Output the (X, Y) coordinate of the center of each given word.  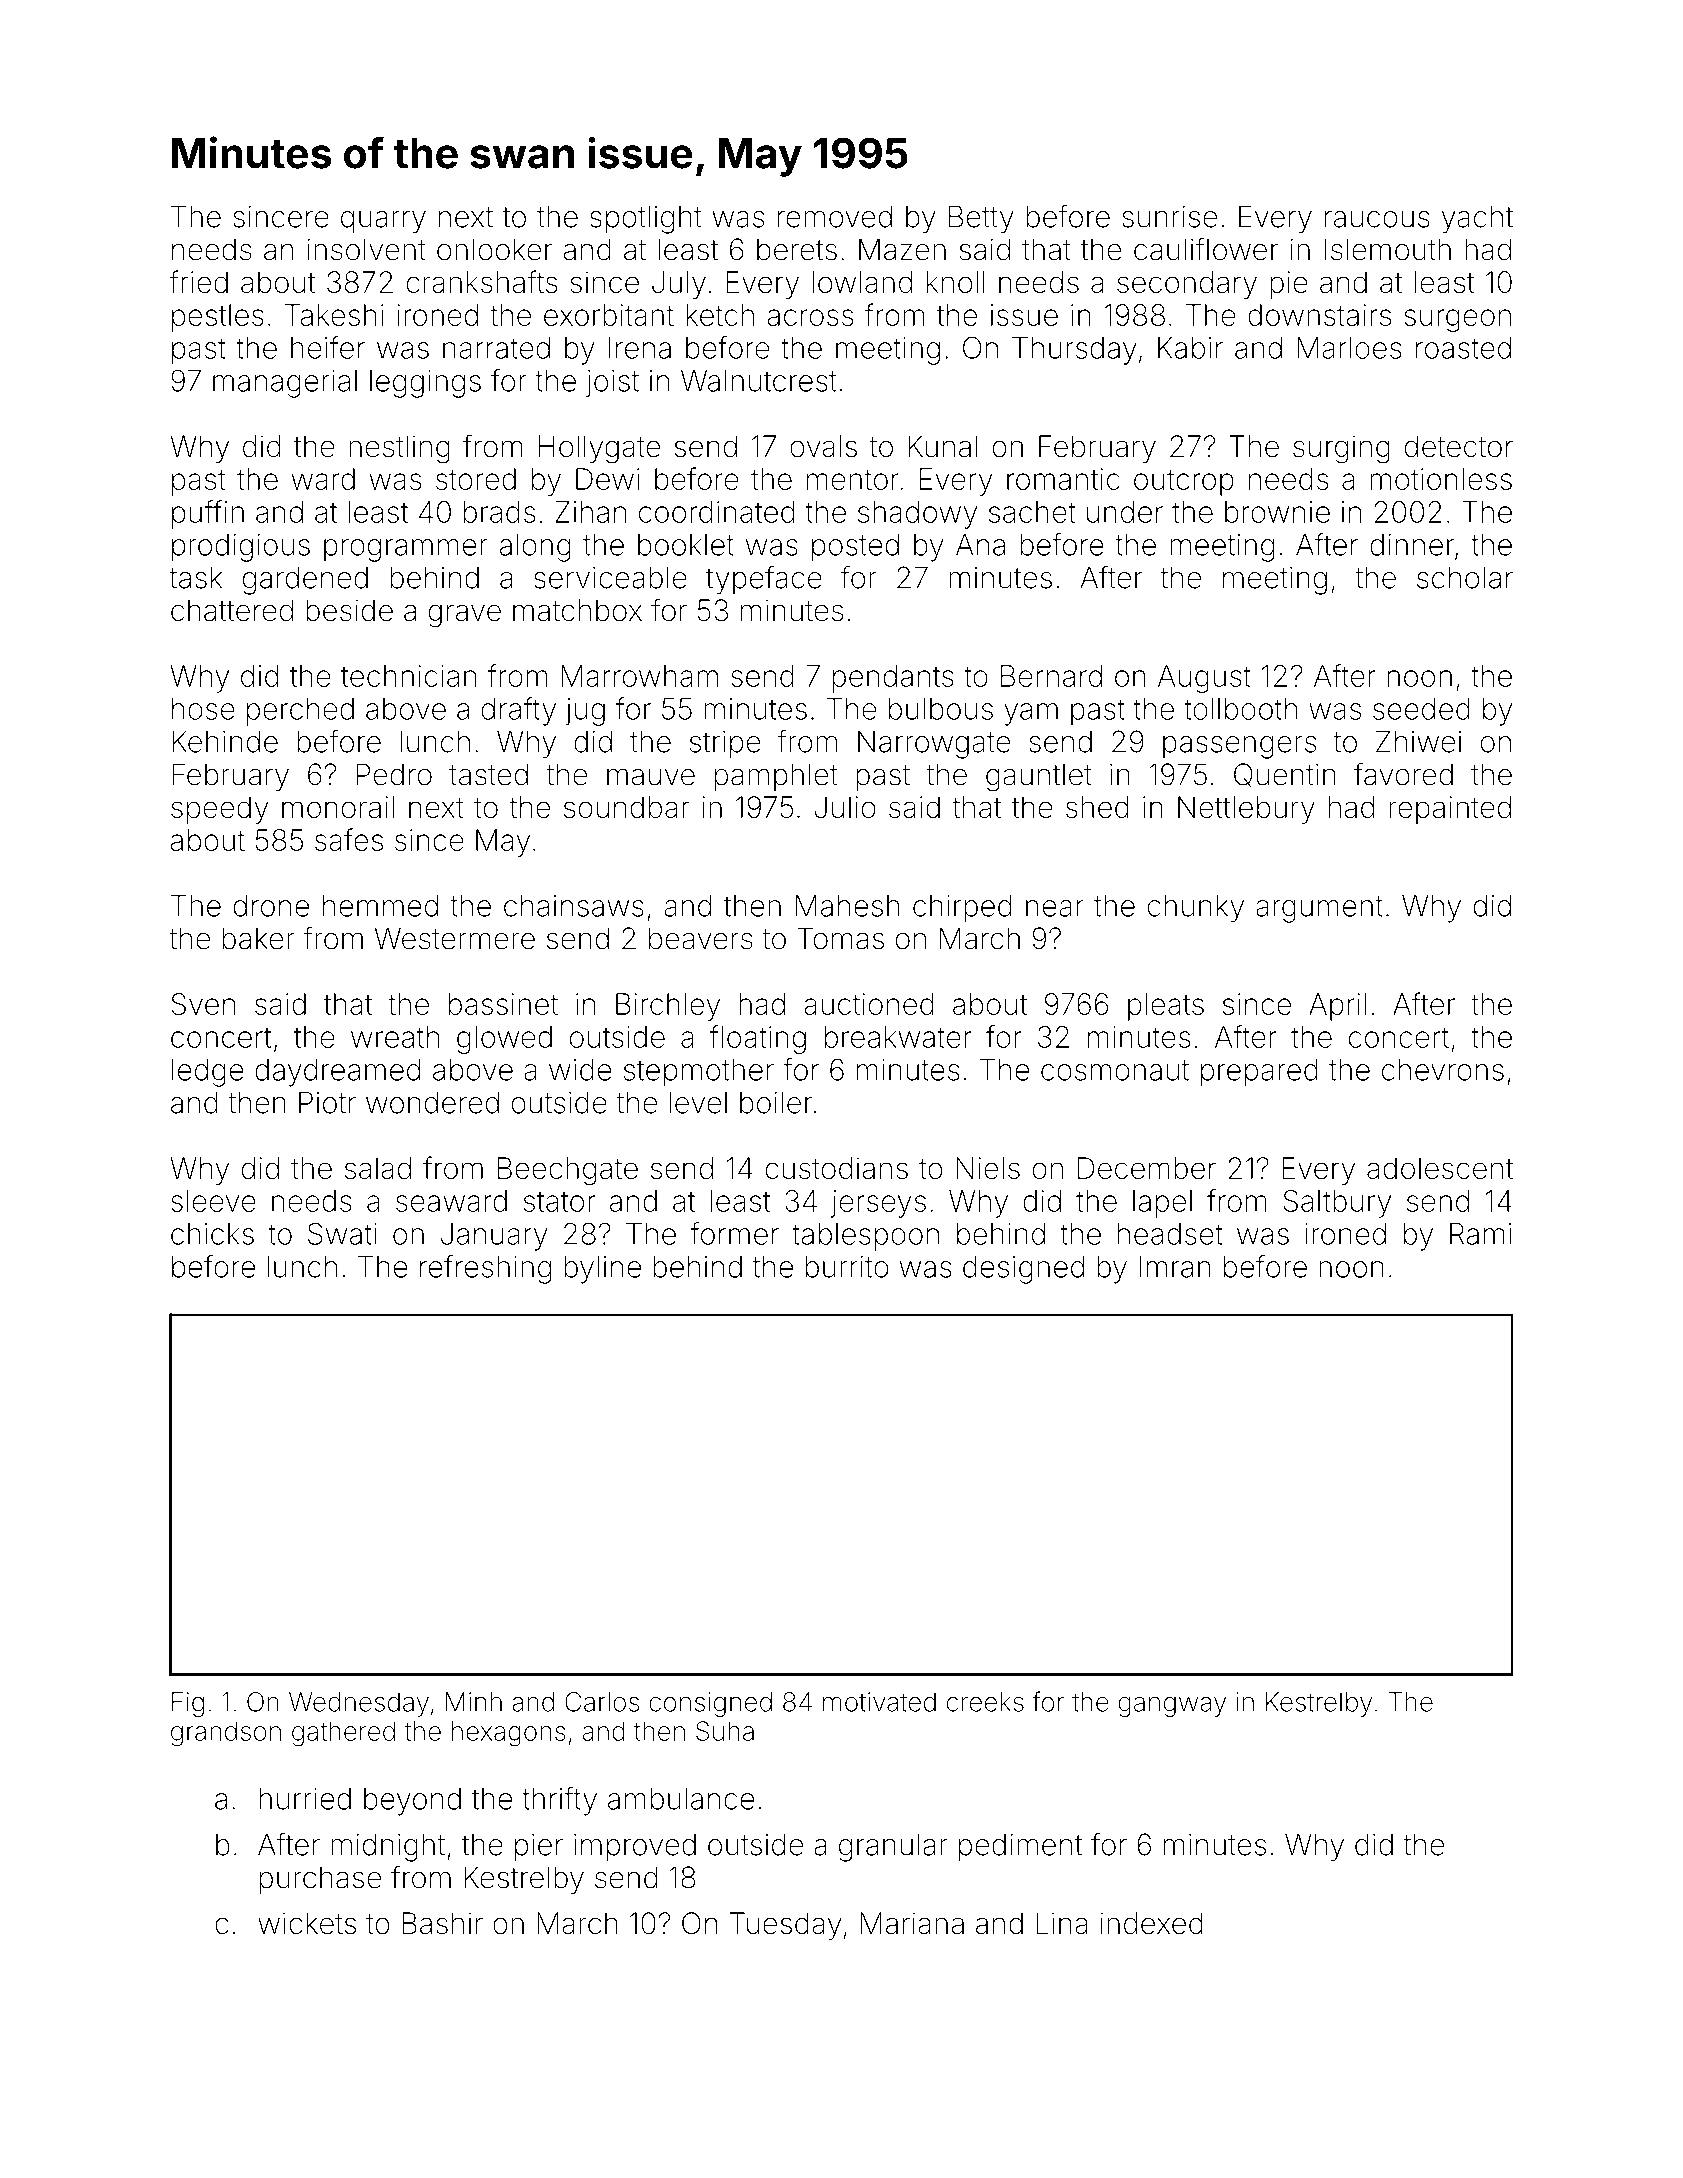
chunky (1196, 909)
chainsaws (574, 906)
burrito (847, 1267)
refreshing (485, 1269)
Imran (1175, 1267)
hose (203, 709)
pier (539, 1848)
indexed (1151, 1923)
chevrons (1443, 1070)
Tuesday (786, 1926)
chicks (212, 1234)
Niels (988, 1168)
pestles (218, 318)
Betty (981, 219)
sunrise (1169, 217)
